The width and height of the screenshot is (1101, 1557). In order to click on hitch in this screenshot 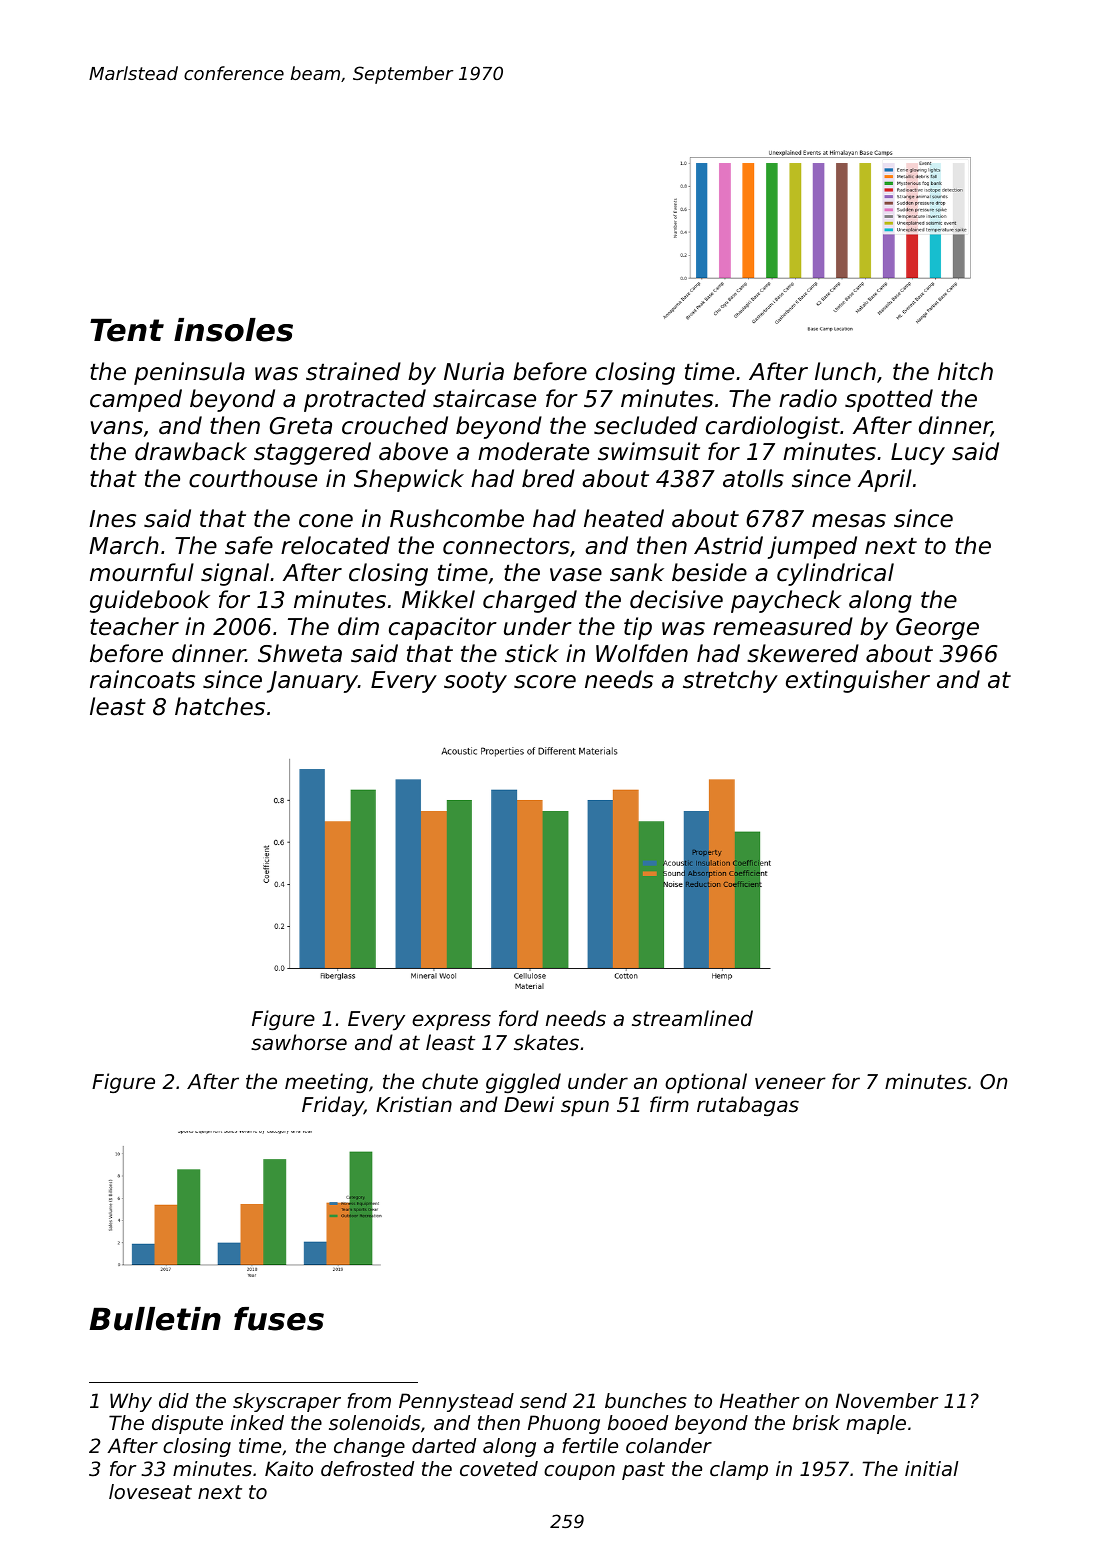, I will do `click(965, 371)`.
